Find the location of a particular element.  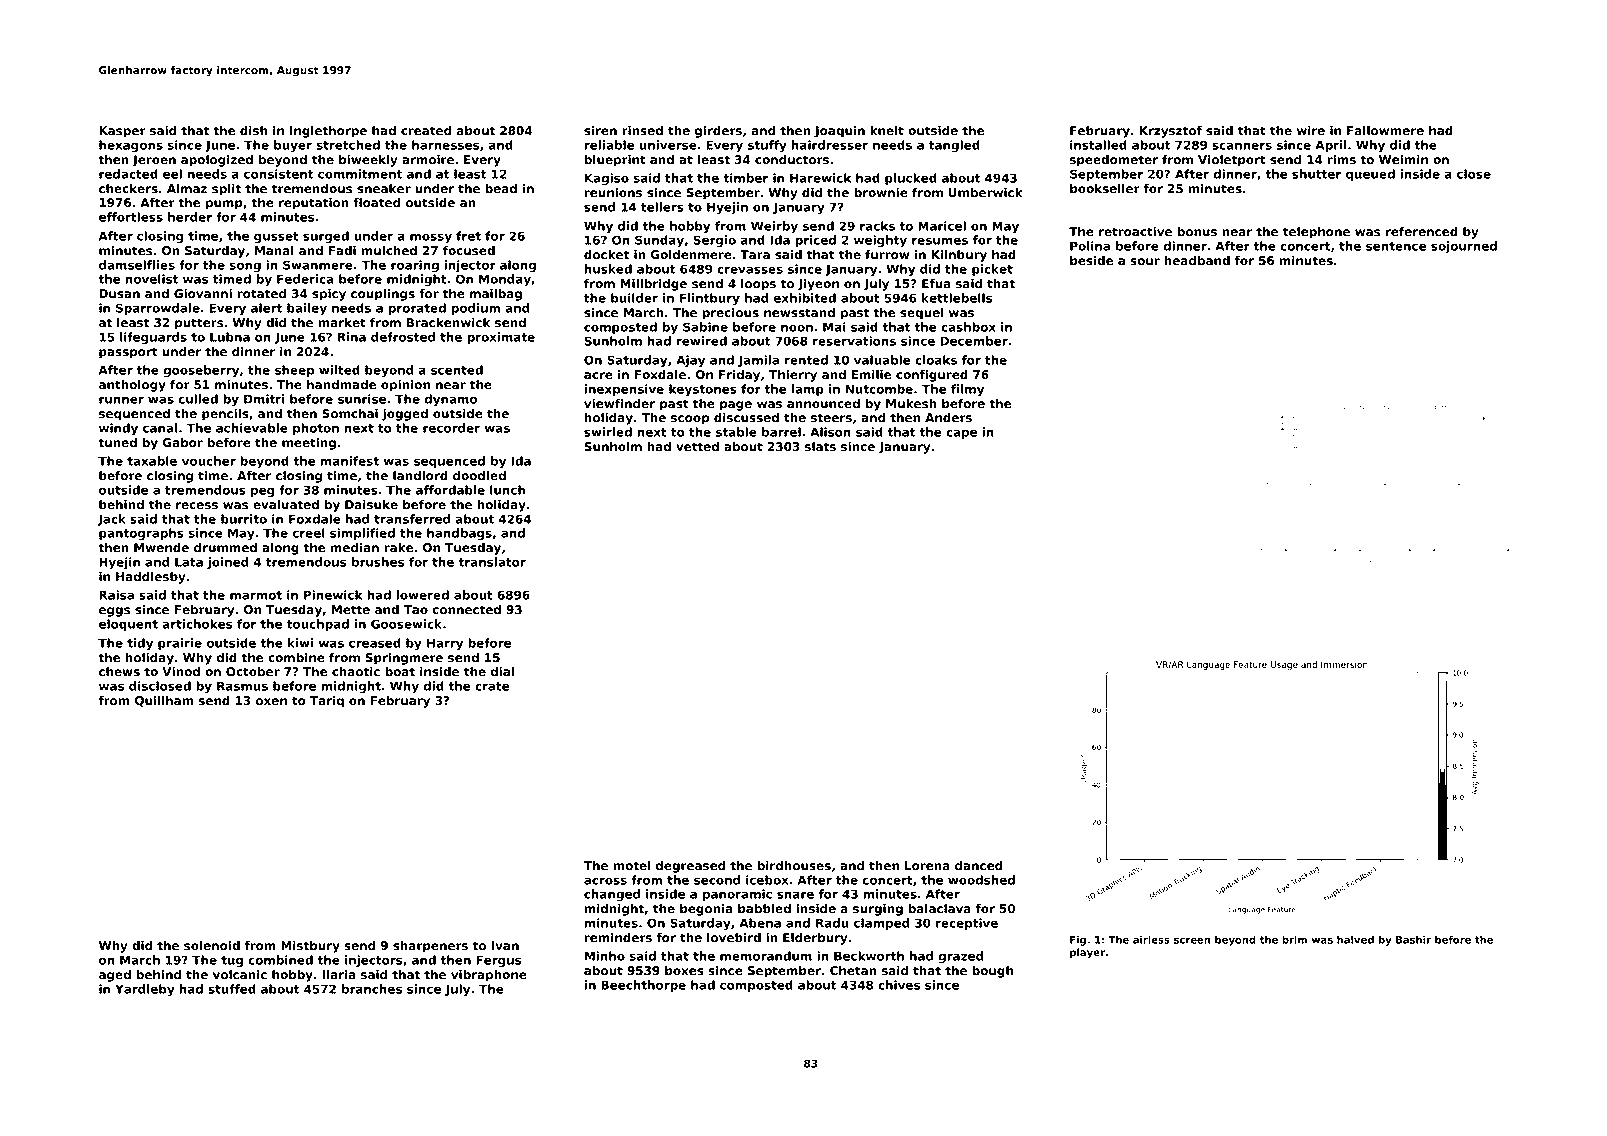

Emilie is located at coordinates (871, 374).
